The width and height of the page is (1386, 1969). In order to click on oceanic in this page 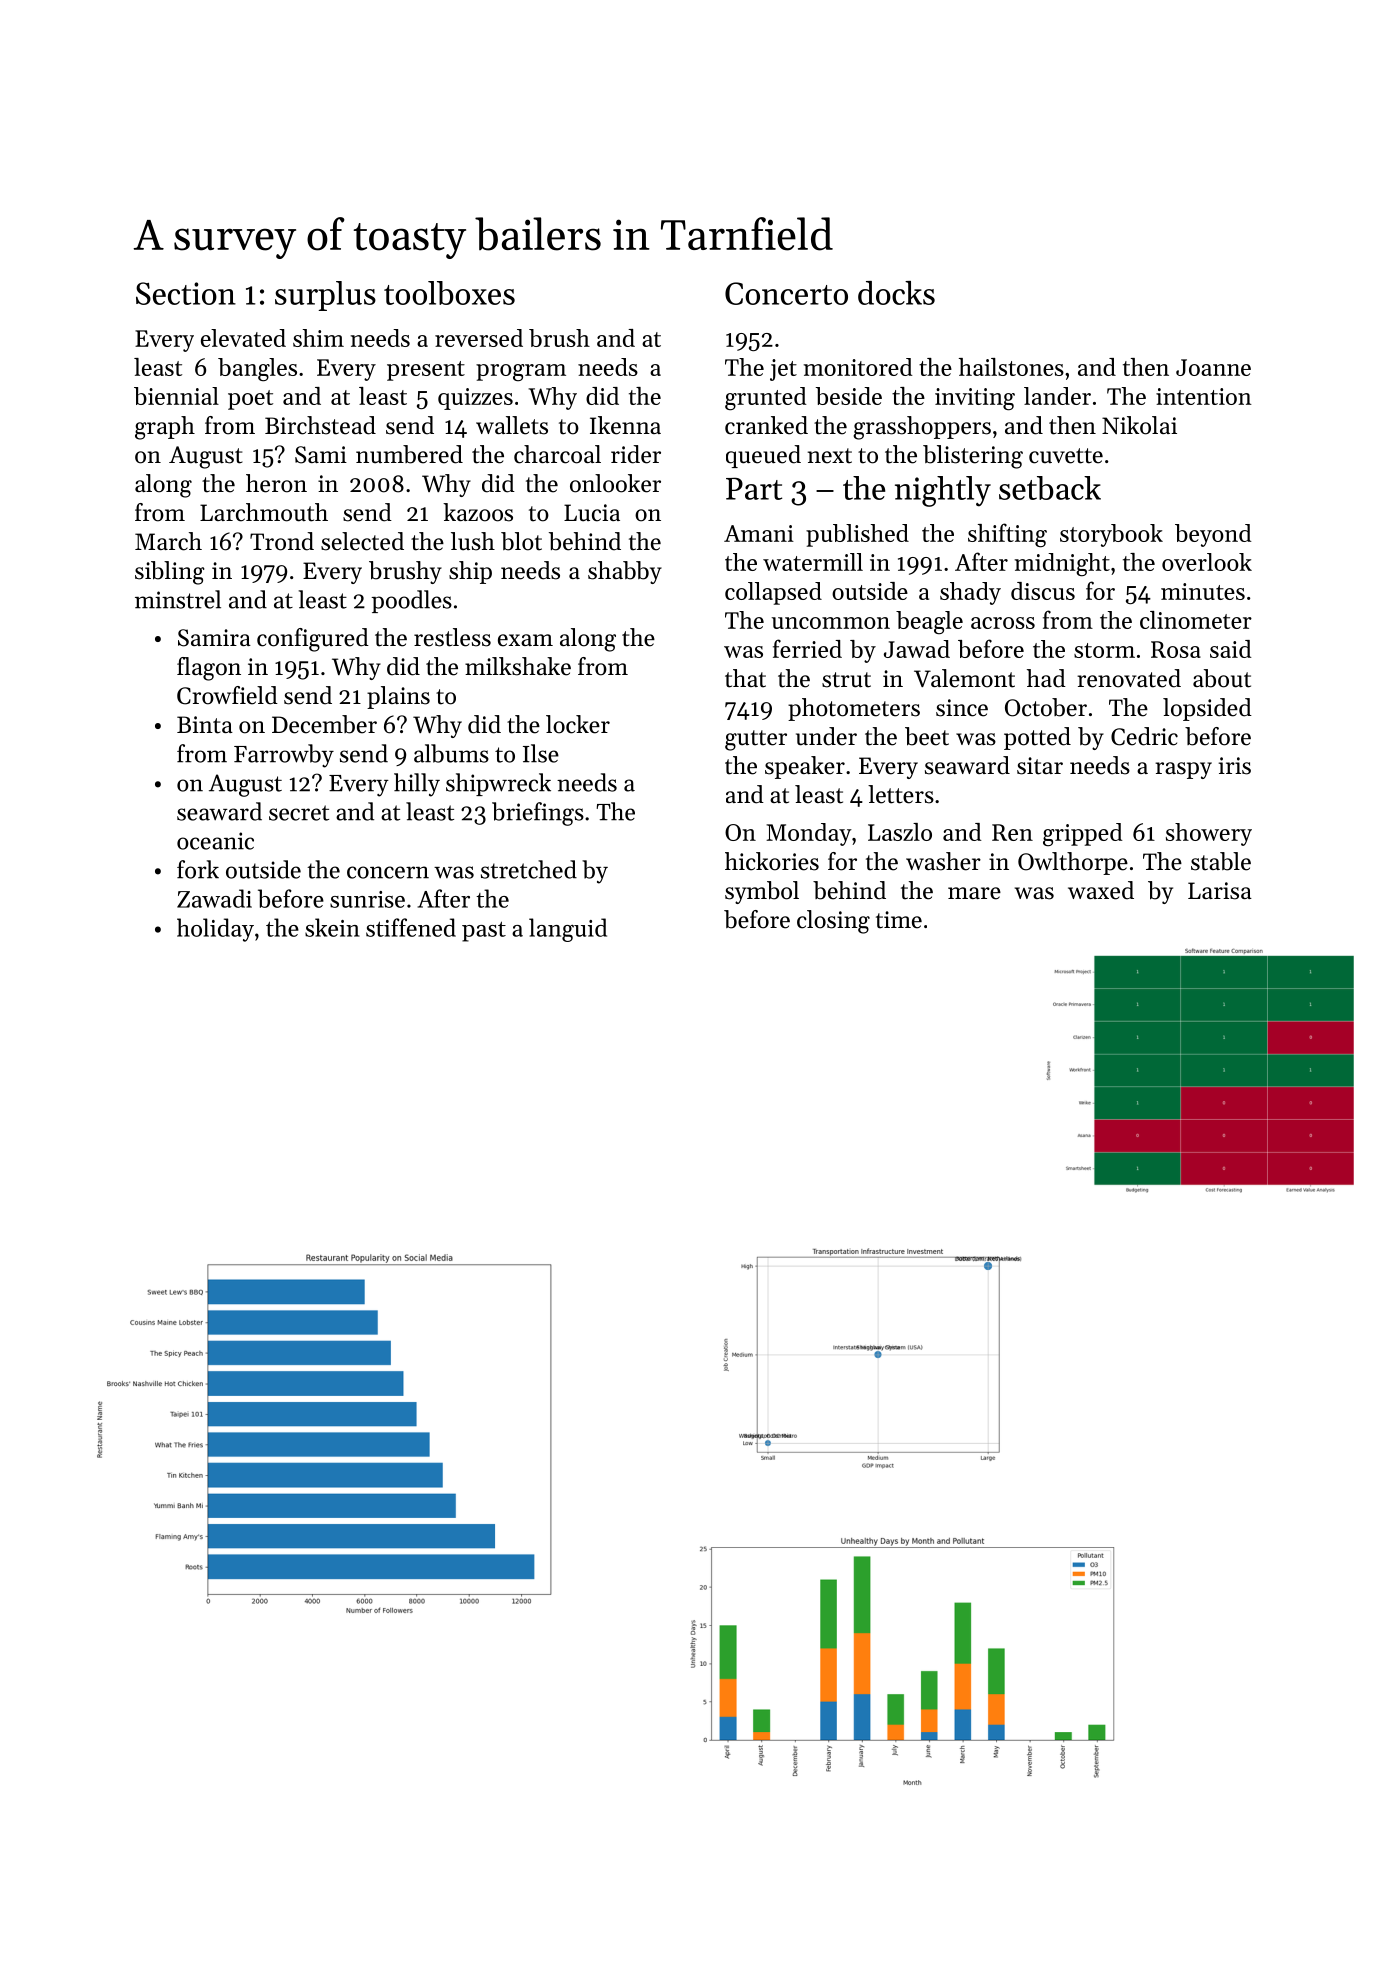, I will do `click(215, 841)`.
